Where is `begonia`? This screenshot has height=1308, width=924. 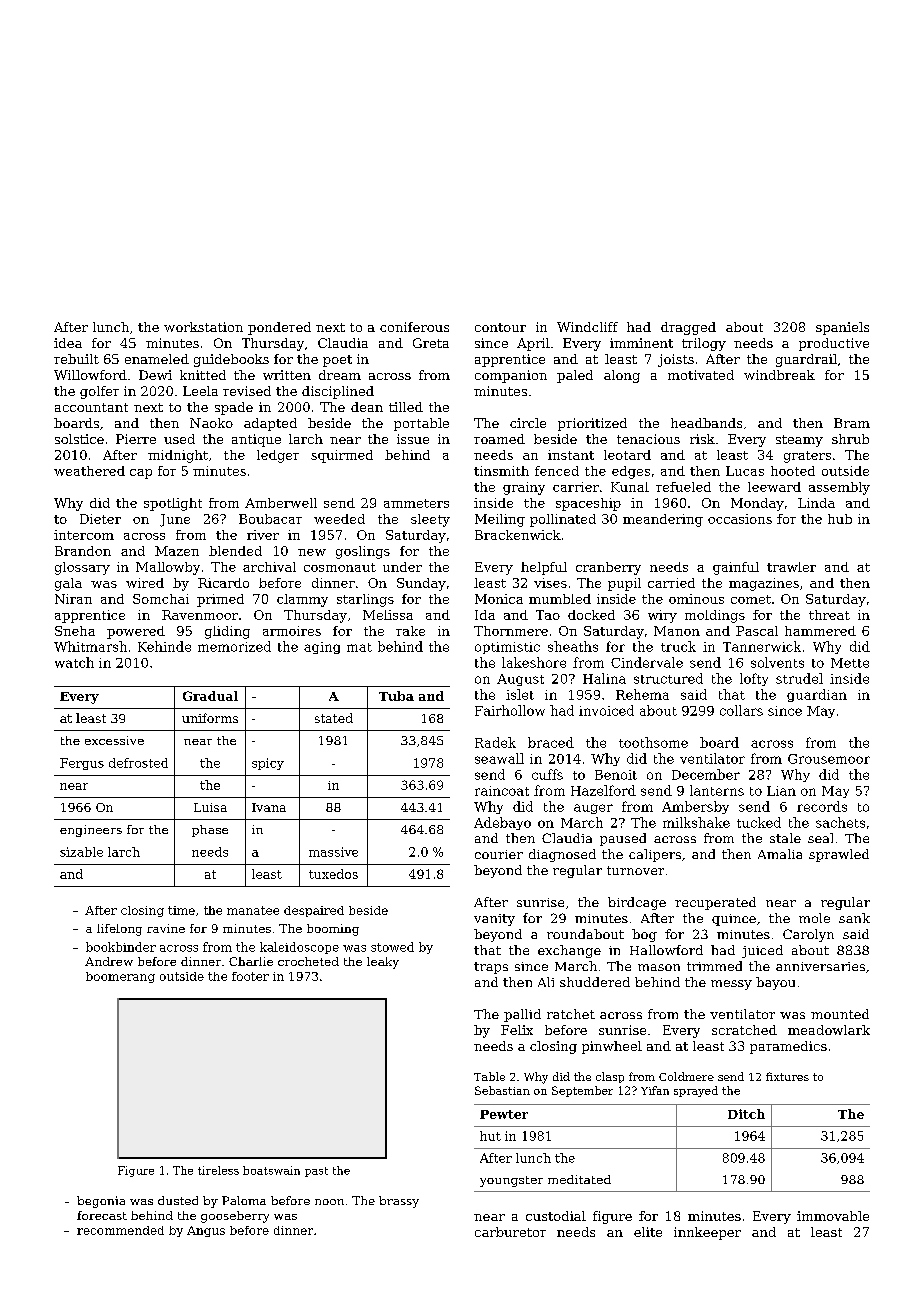
begonia is located at coordinates (101, 1202).
